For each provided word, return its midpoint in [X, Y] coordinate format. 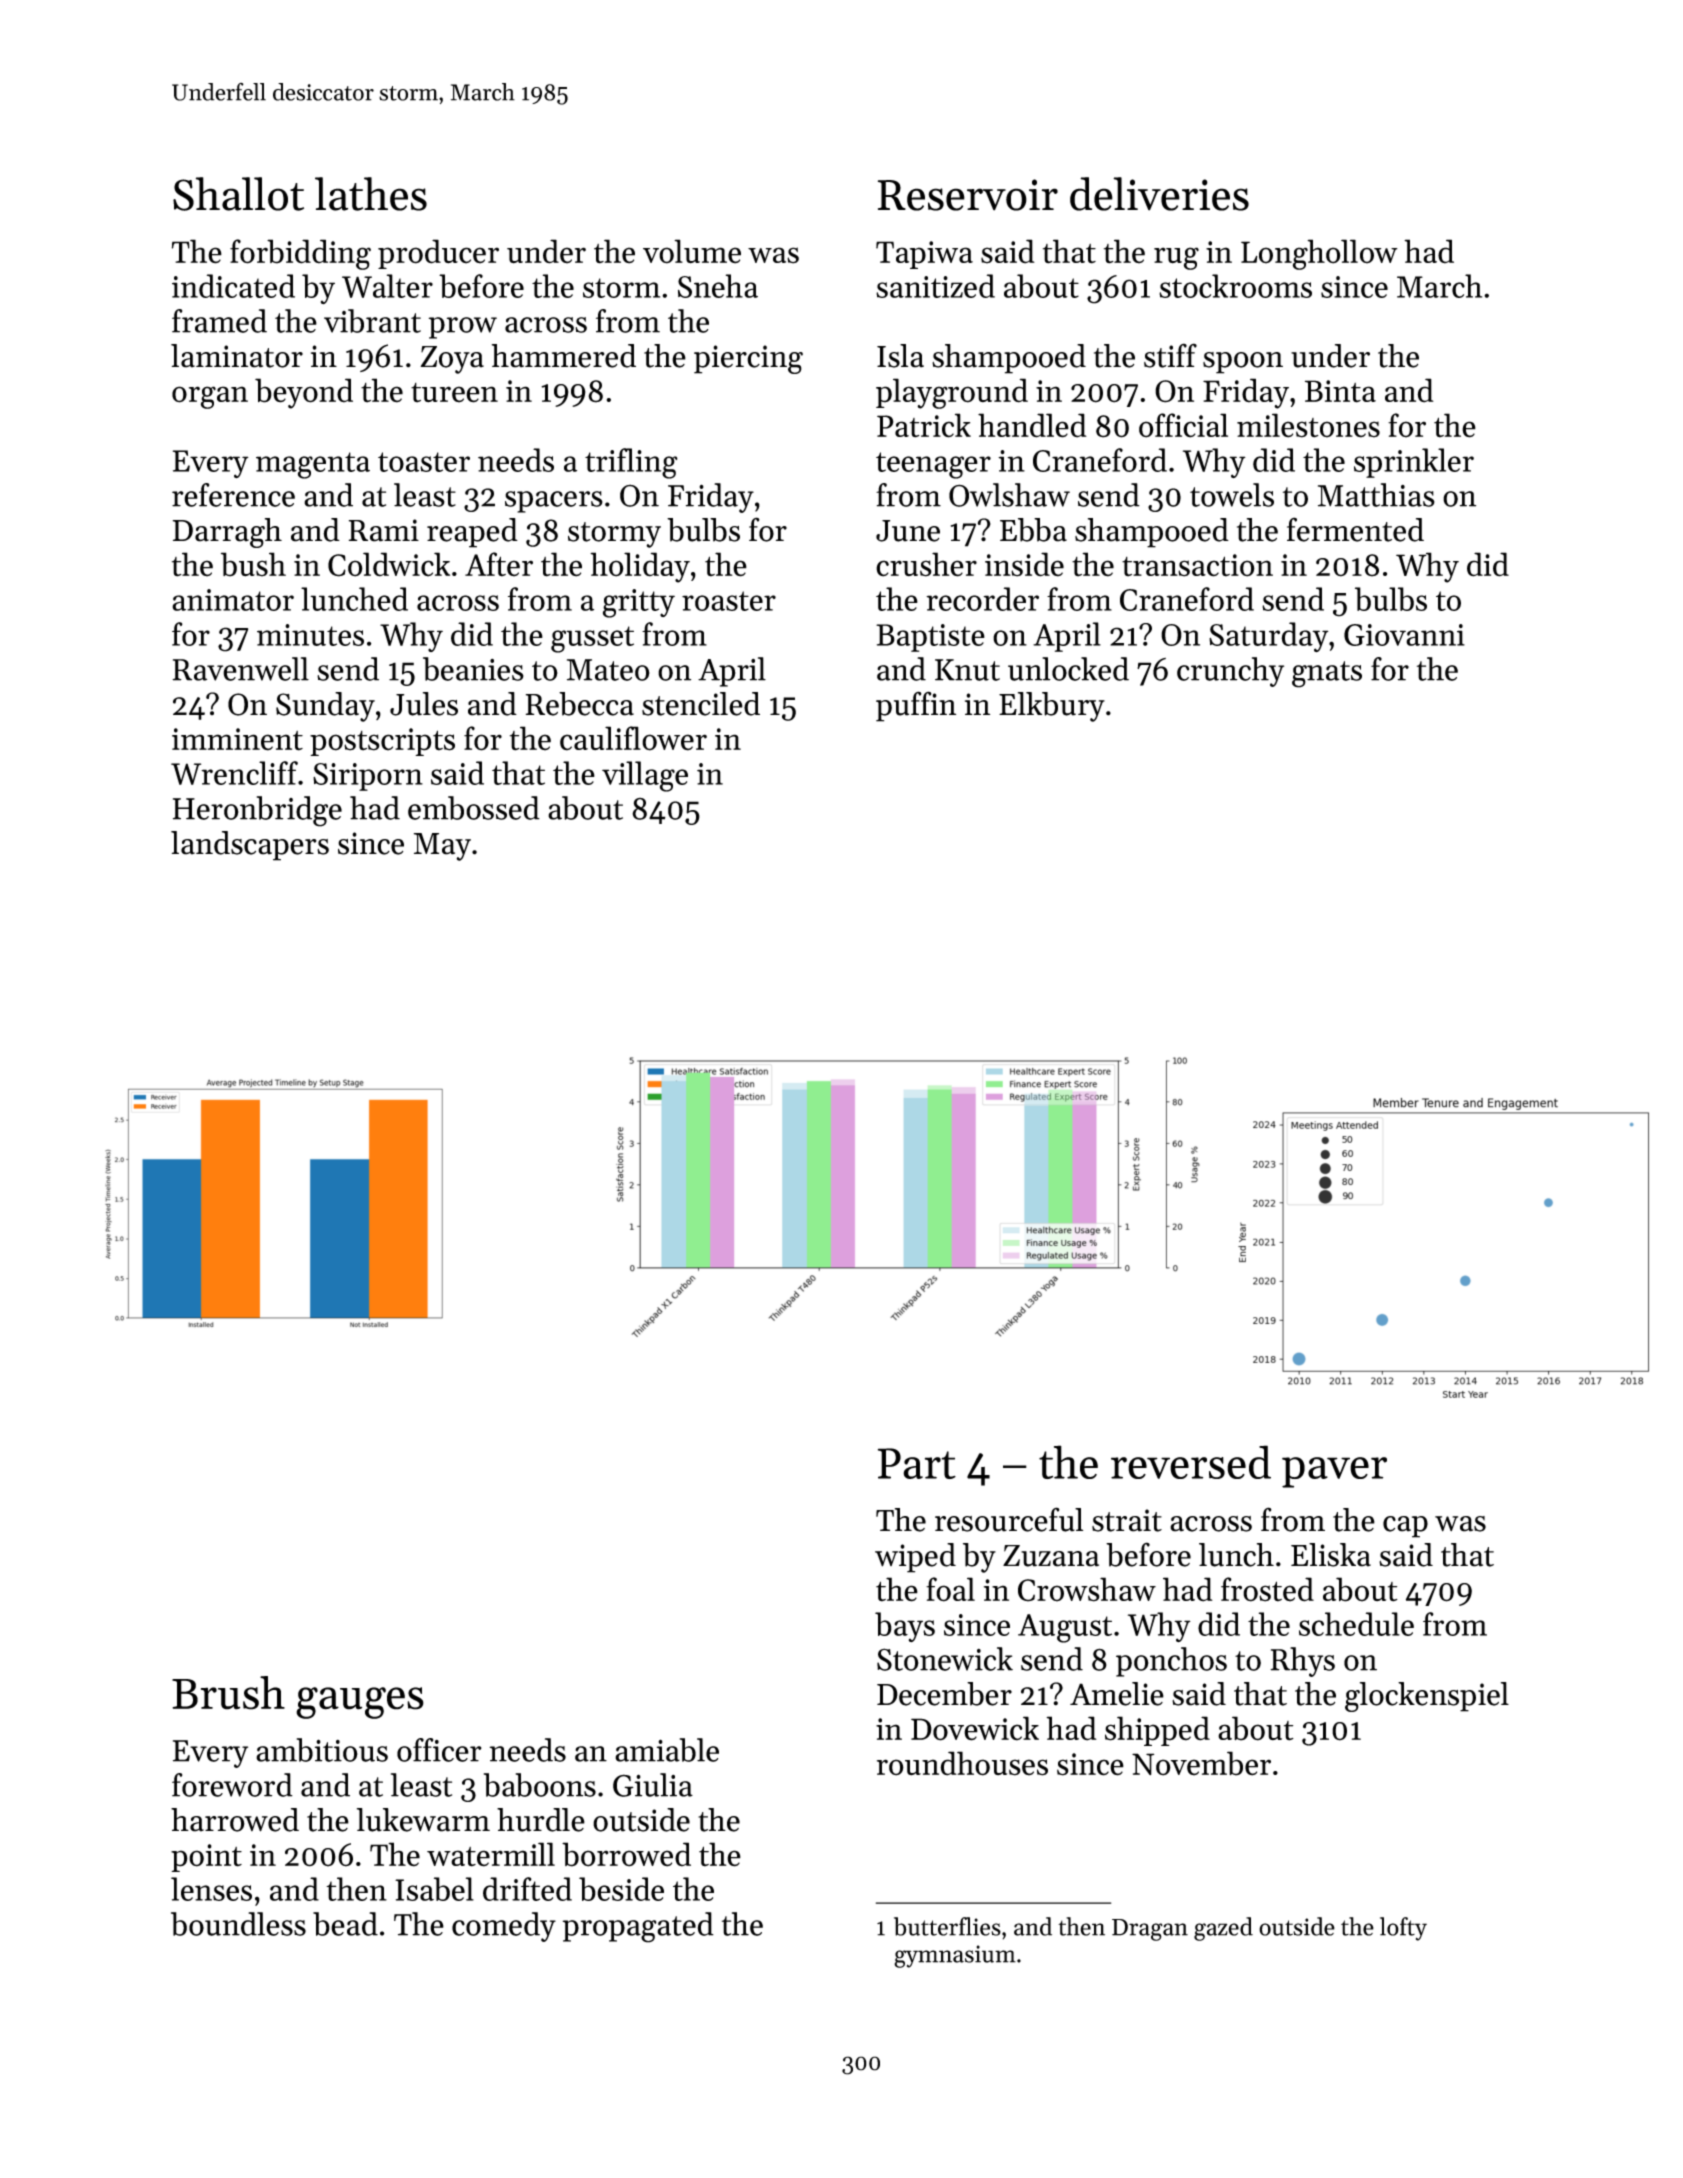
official [1183, 425]
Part [917, 1463]
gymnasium [955, 1956]
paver [1334, 1472]
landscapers [250, 846]
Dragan [1150, 1930]
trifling [631, 463]
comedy [504, 1927]
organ [210, 397]
